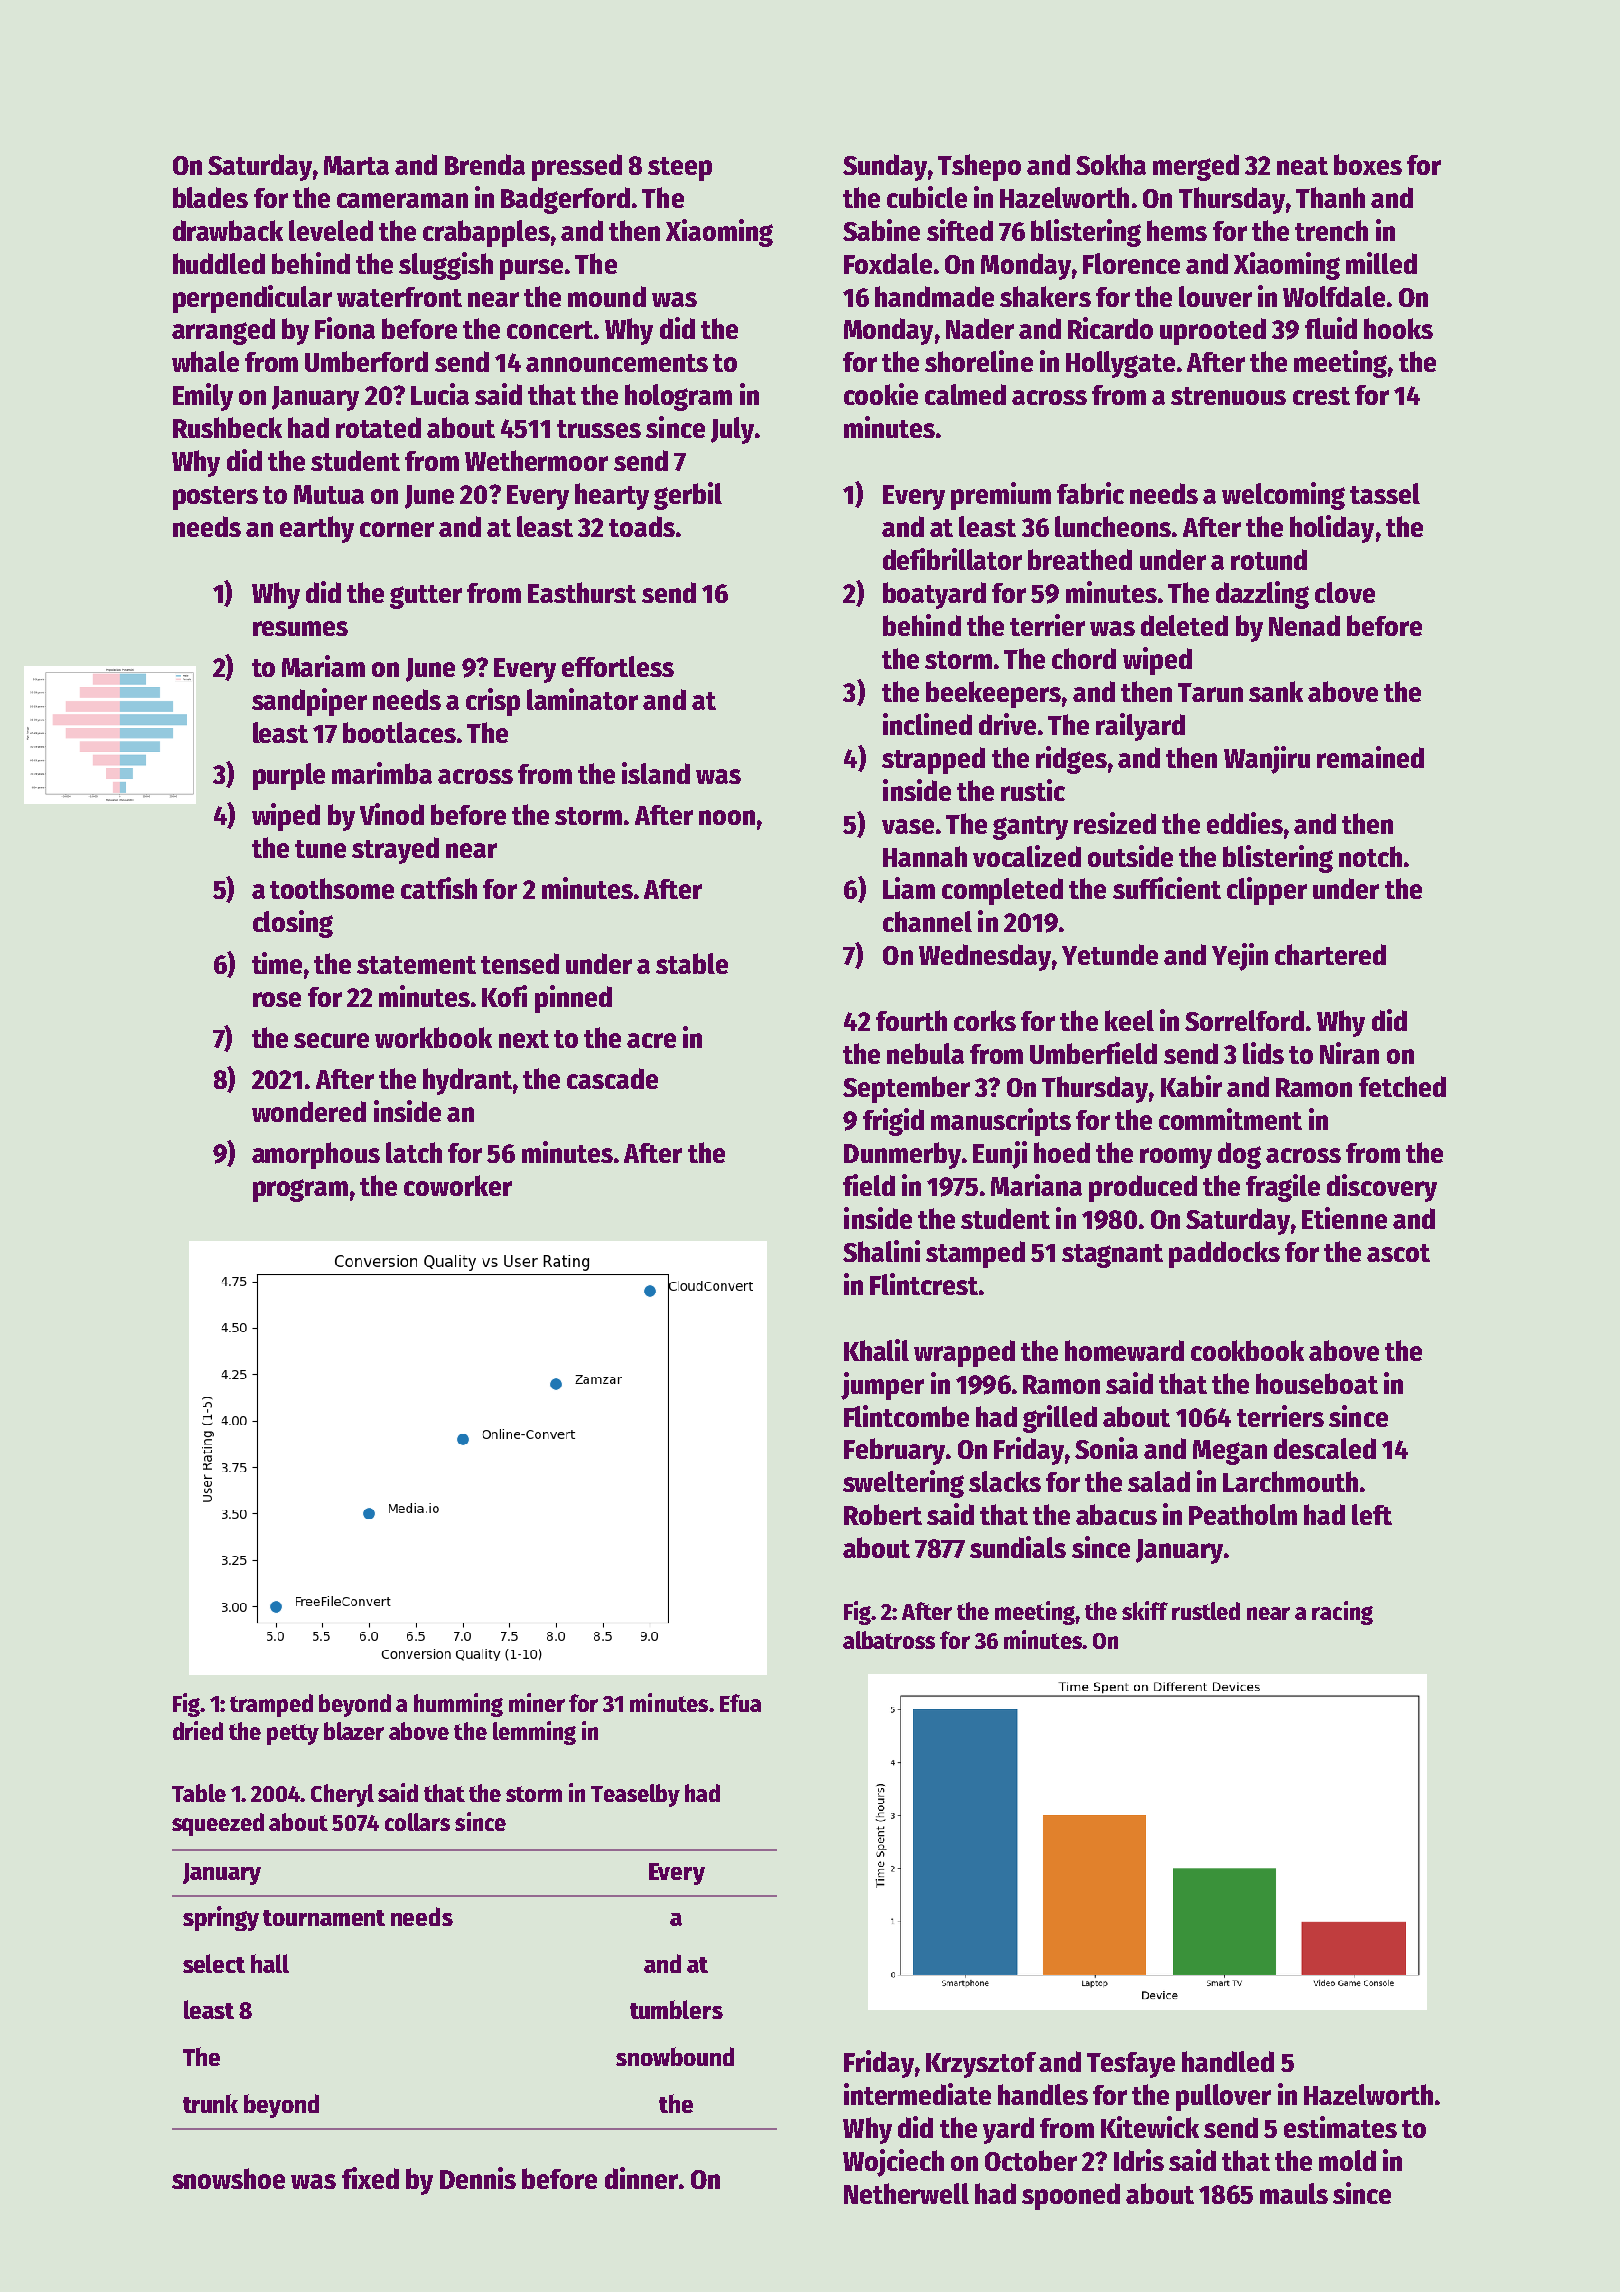  Describe the element at coordinates (889, 1640) in the screenshot. I see `albatross` at that location.
